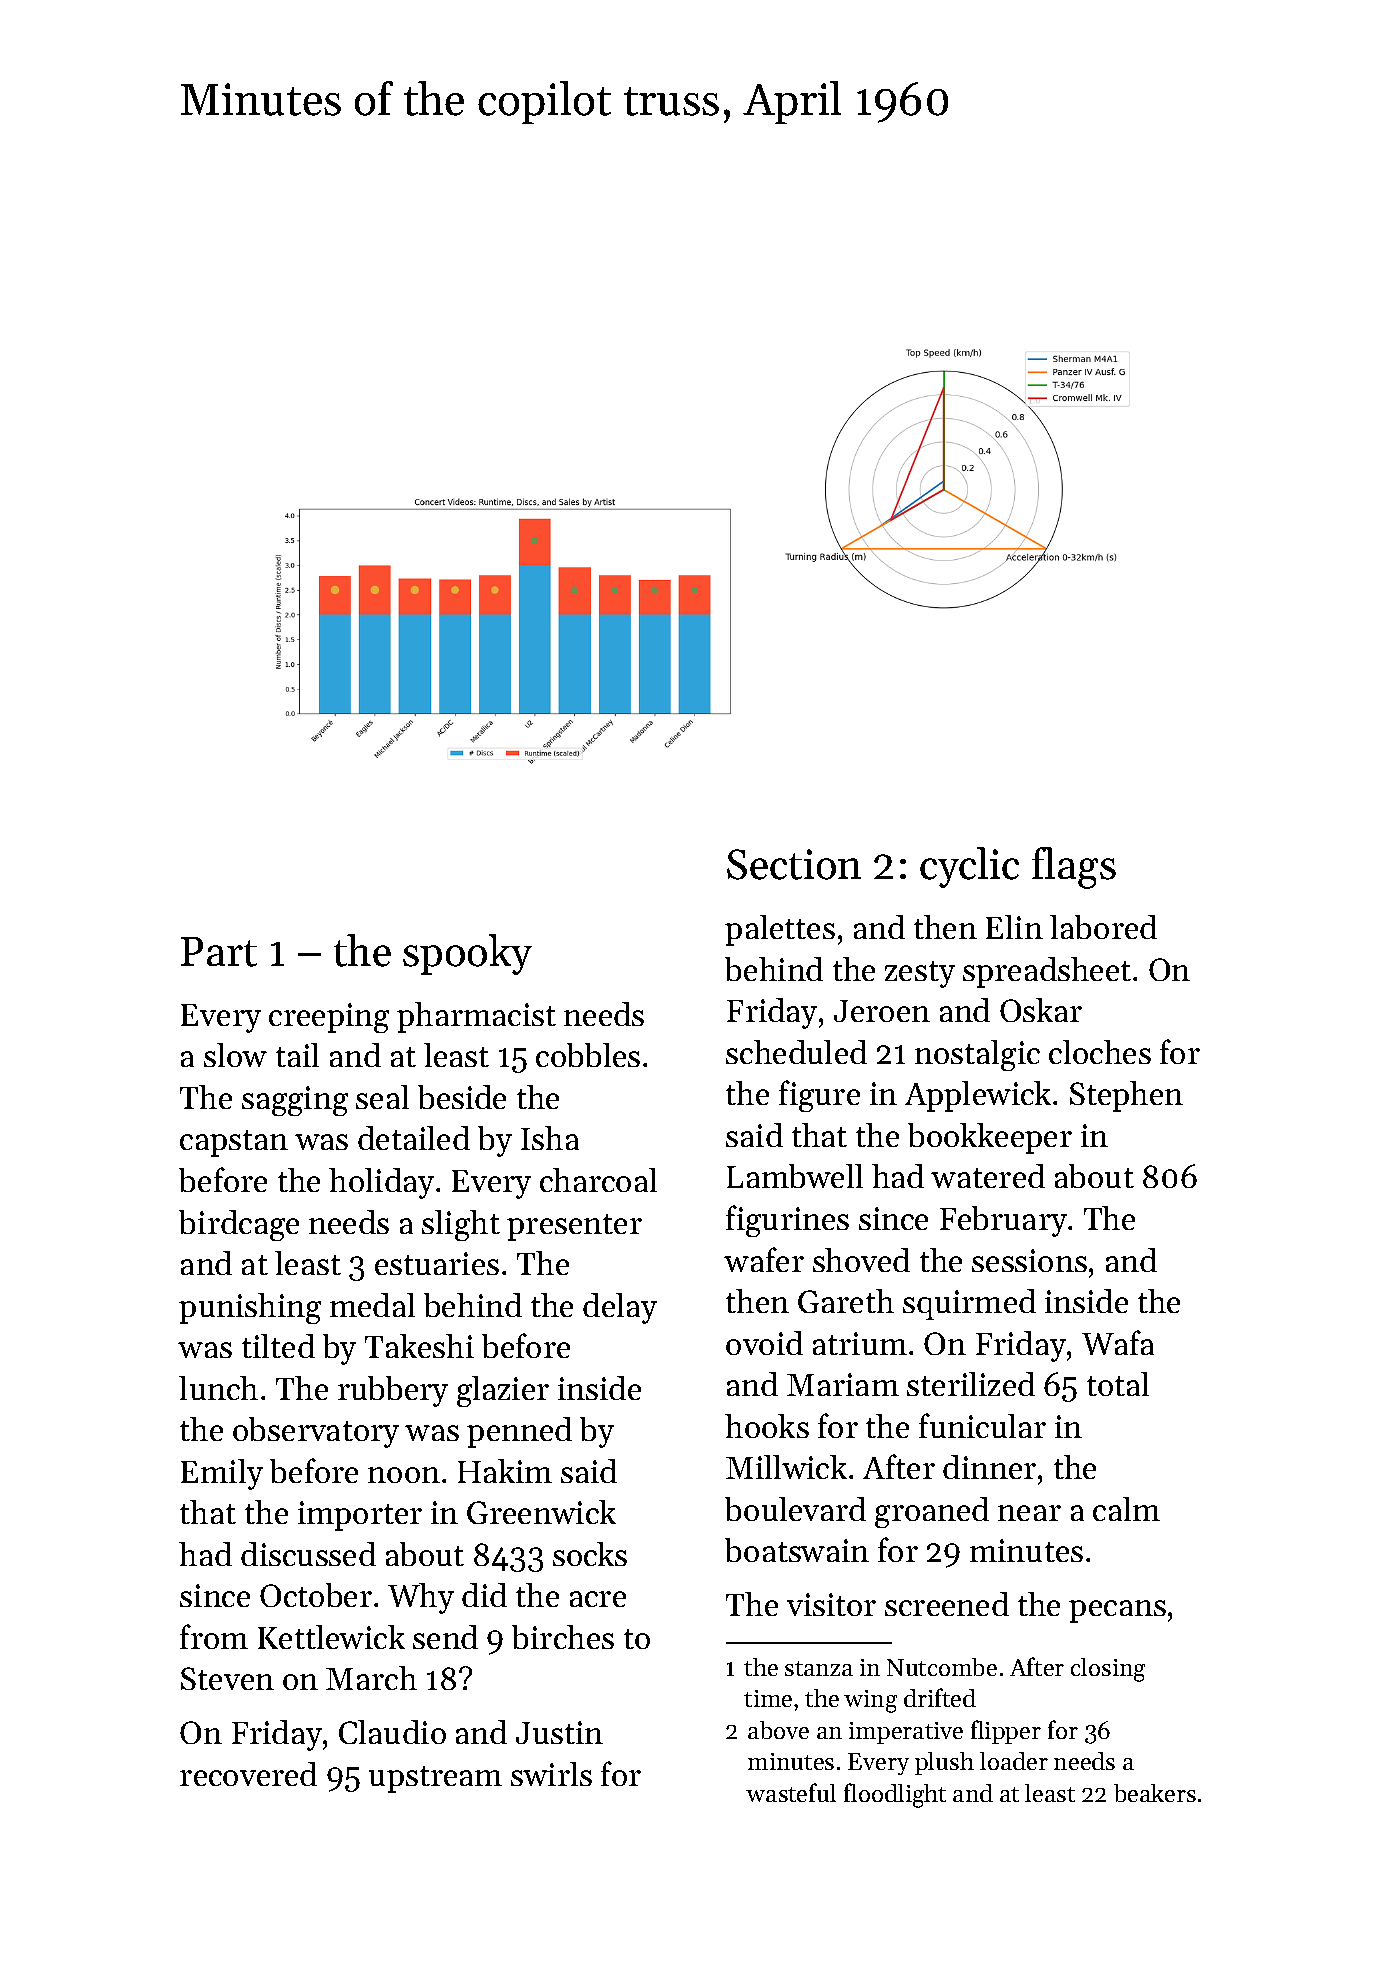  Describe the element at coordinates (295, 1101) in the page. I see `sagging` at that location.
